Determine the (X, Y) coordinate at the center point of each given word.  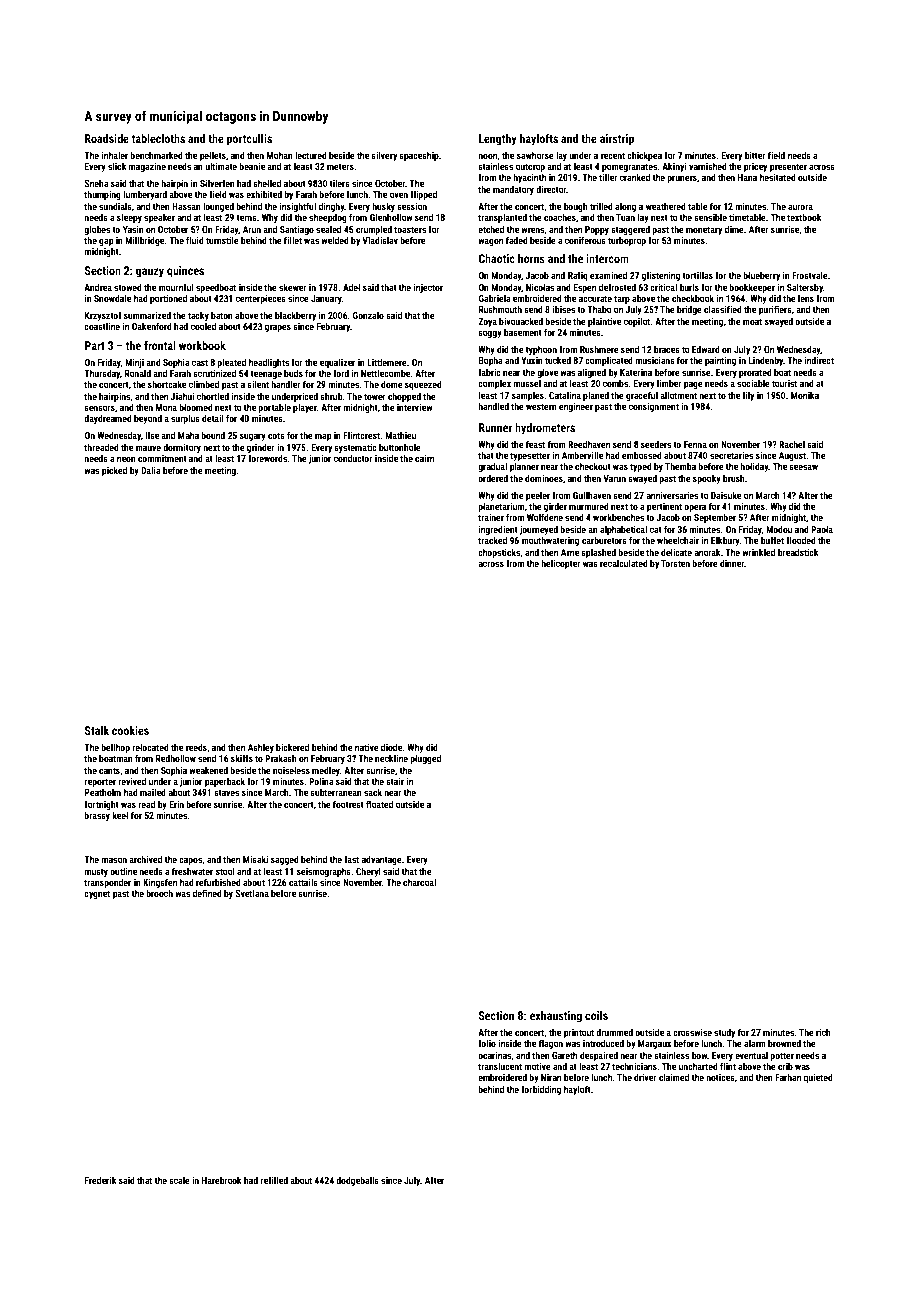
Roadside (107, 138)
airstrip (617, 140)
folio (487, 1043)
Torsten (675, 563)
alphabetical (623, 530)
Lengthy (498, 140)
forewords (267, 458)
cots (276, 435)
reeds (196, 747)
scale (179, 1180)
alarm (755, 1043)
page (693, 385)
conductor (353, 458)
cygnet (97, 894)
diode (391, 747)
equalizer (337, 363)
